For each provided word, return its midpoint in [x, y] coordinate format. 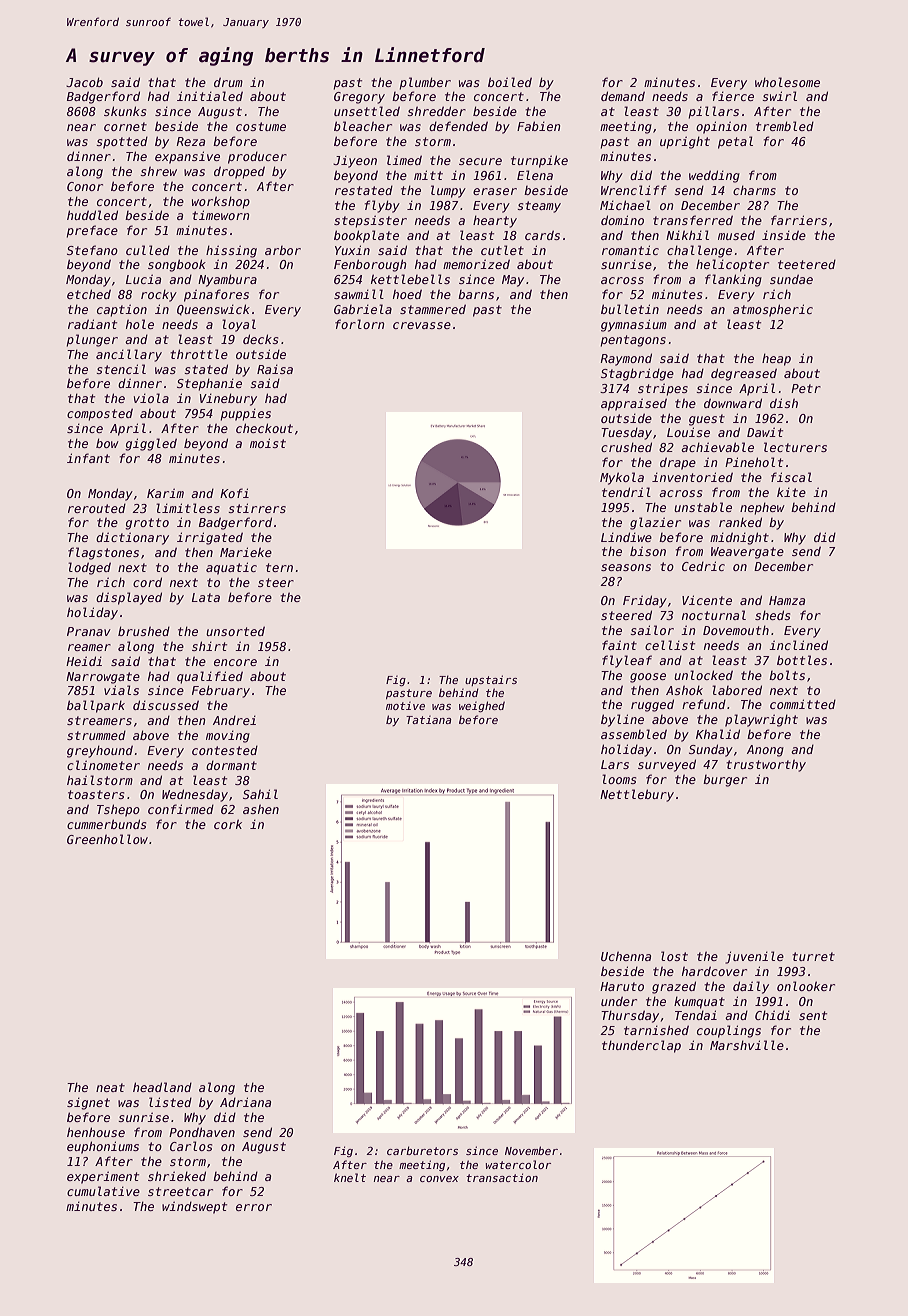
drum [228, 82]
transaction [502, 1177]
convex [439, 1179]
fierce [733, 96]
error [254, 1207]
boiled [510, 82]
